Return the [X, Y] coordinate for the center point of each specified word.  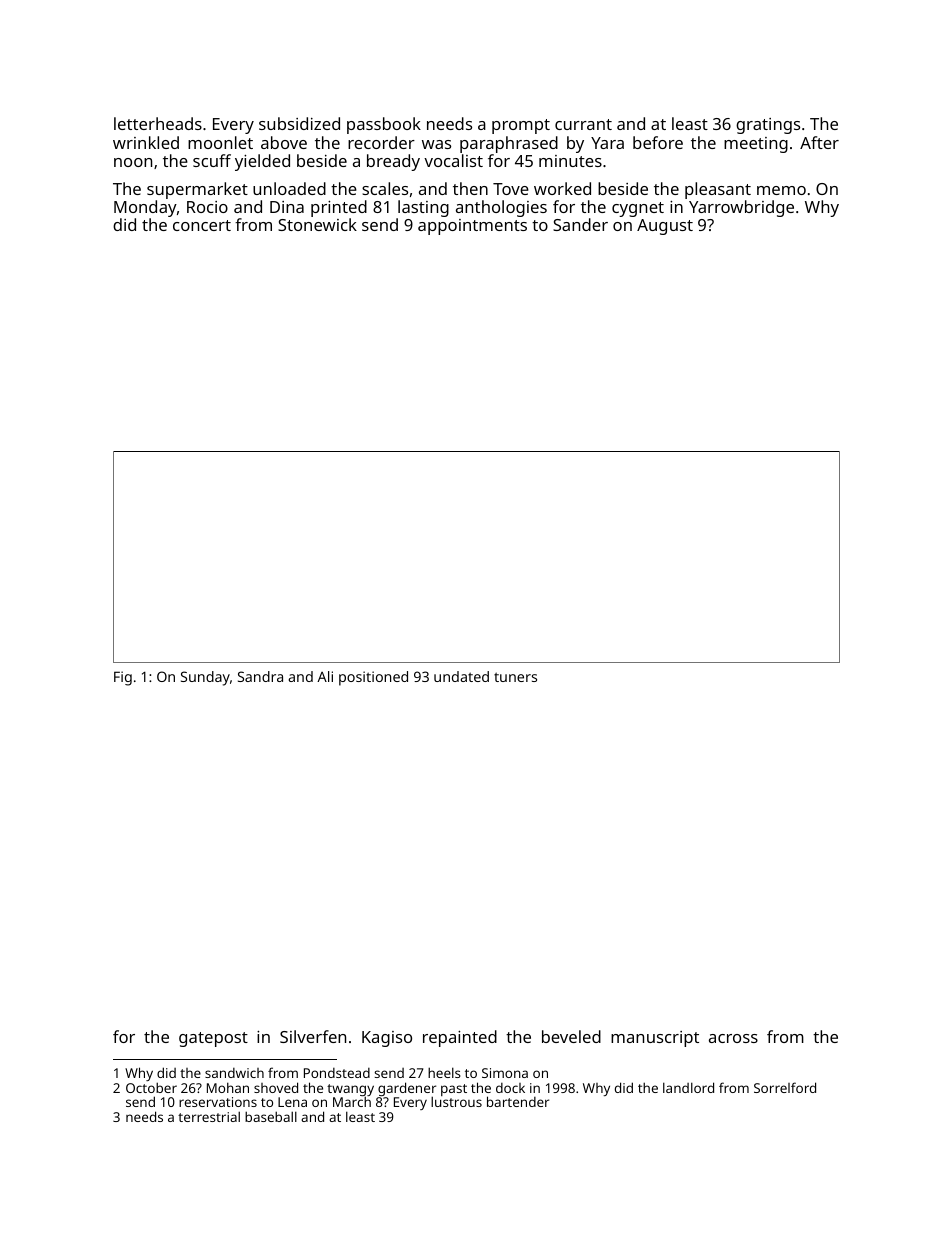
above [284, 142]
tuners [515, 677]
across [733, 1038]
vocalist [453, 160]
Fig [123, 678]
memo [781, 190]
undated [461, 676]
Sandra [260, 676]
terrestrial [209, 1116]
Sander [580, 224]
